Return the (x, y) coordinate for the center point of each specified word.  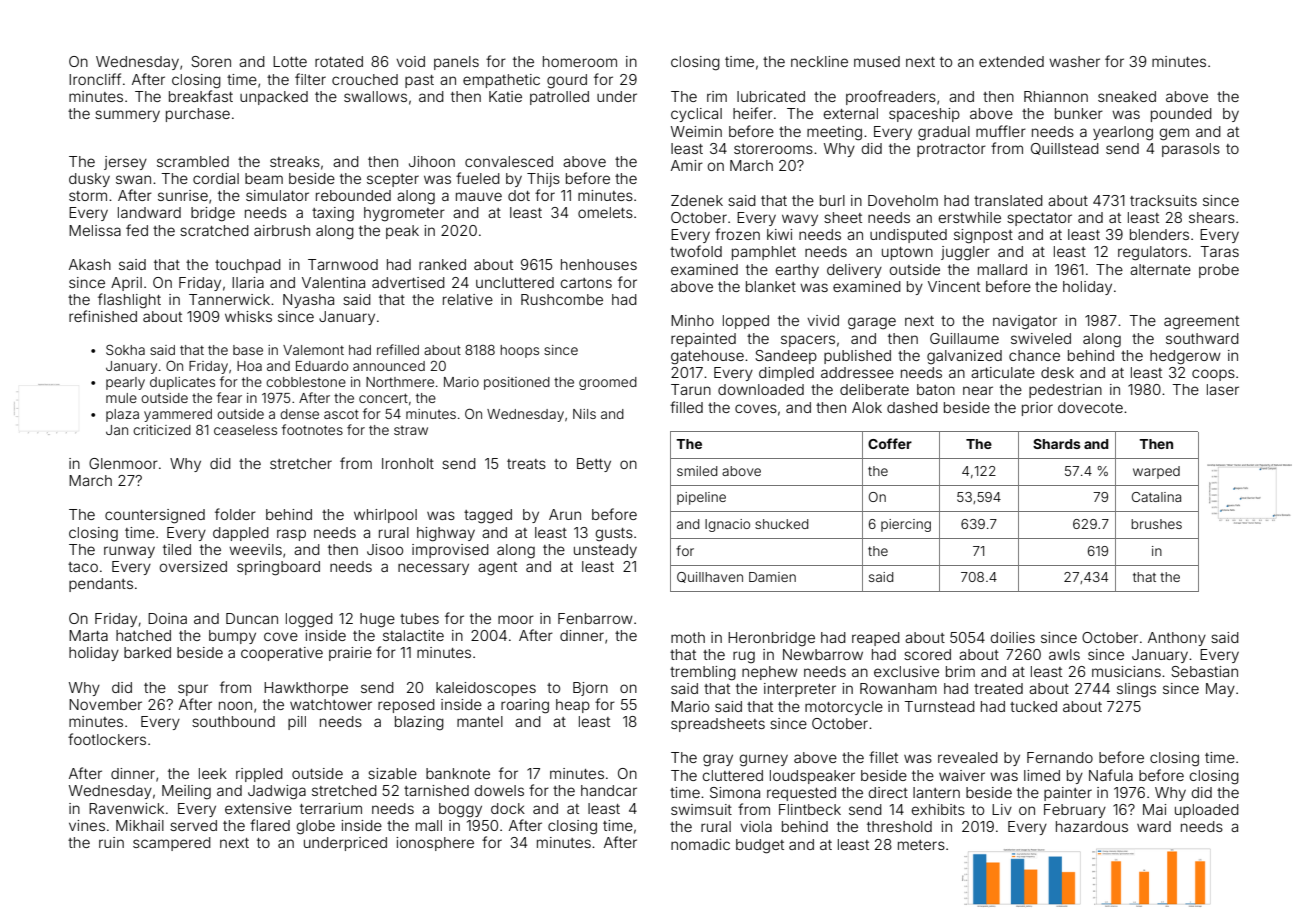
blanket (771, 286)
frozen (737, 234)
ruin (111, 842)
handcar (609, 790)
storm (88, 196)
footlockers (107, 739)
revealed (968, 757)
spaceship (924, 115)
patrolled (559, 98)
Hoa (249, 366)
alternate (1160, 269)
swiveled (1041, 338)
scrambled (193, 161)
